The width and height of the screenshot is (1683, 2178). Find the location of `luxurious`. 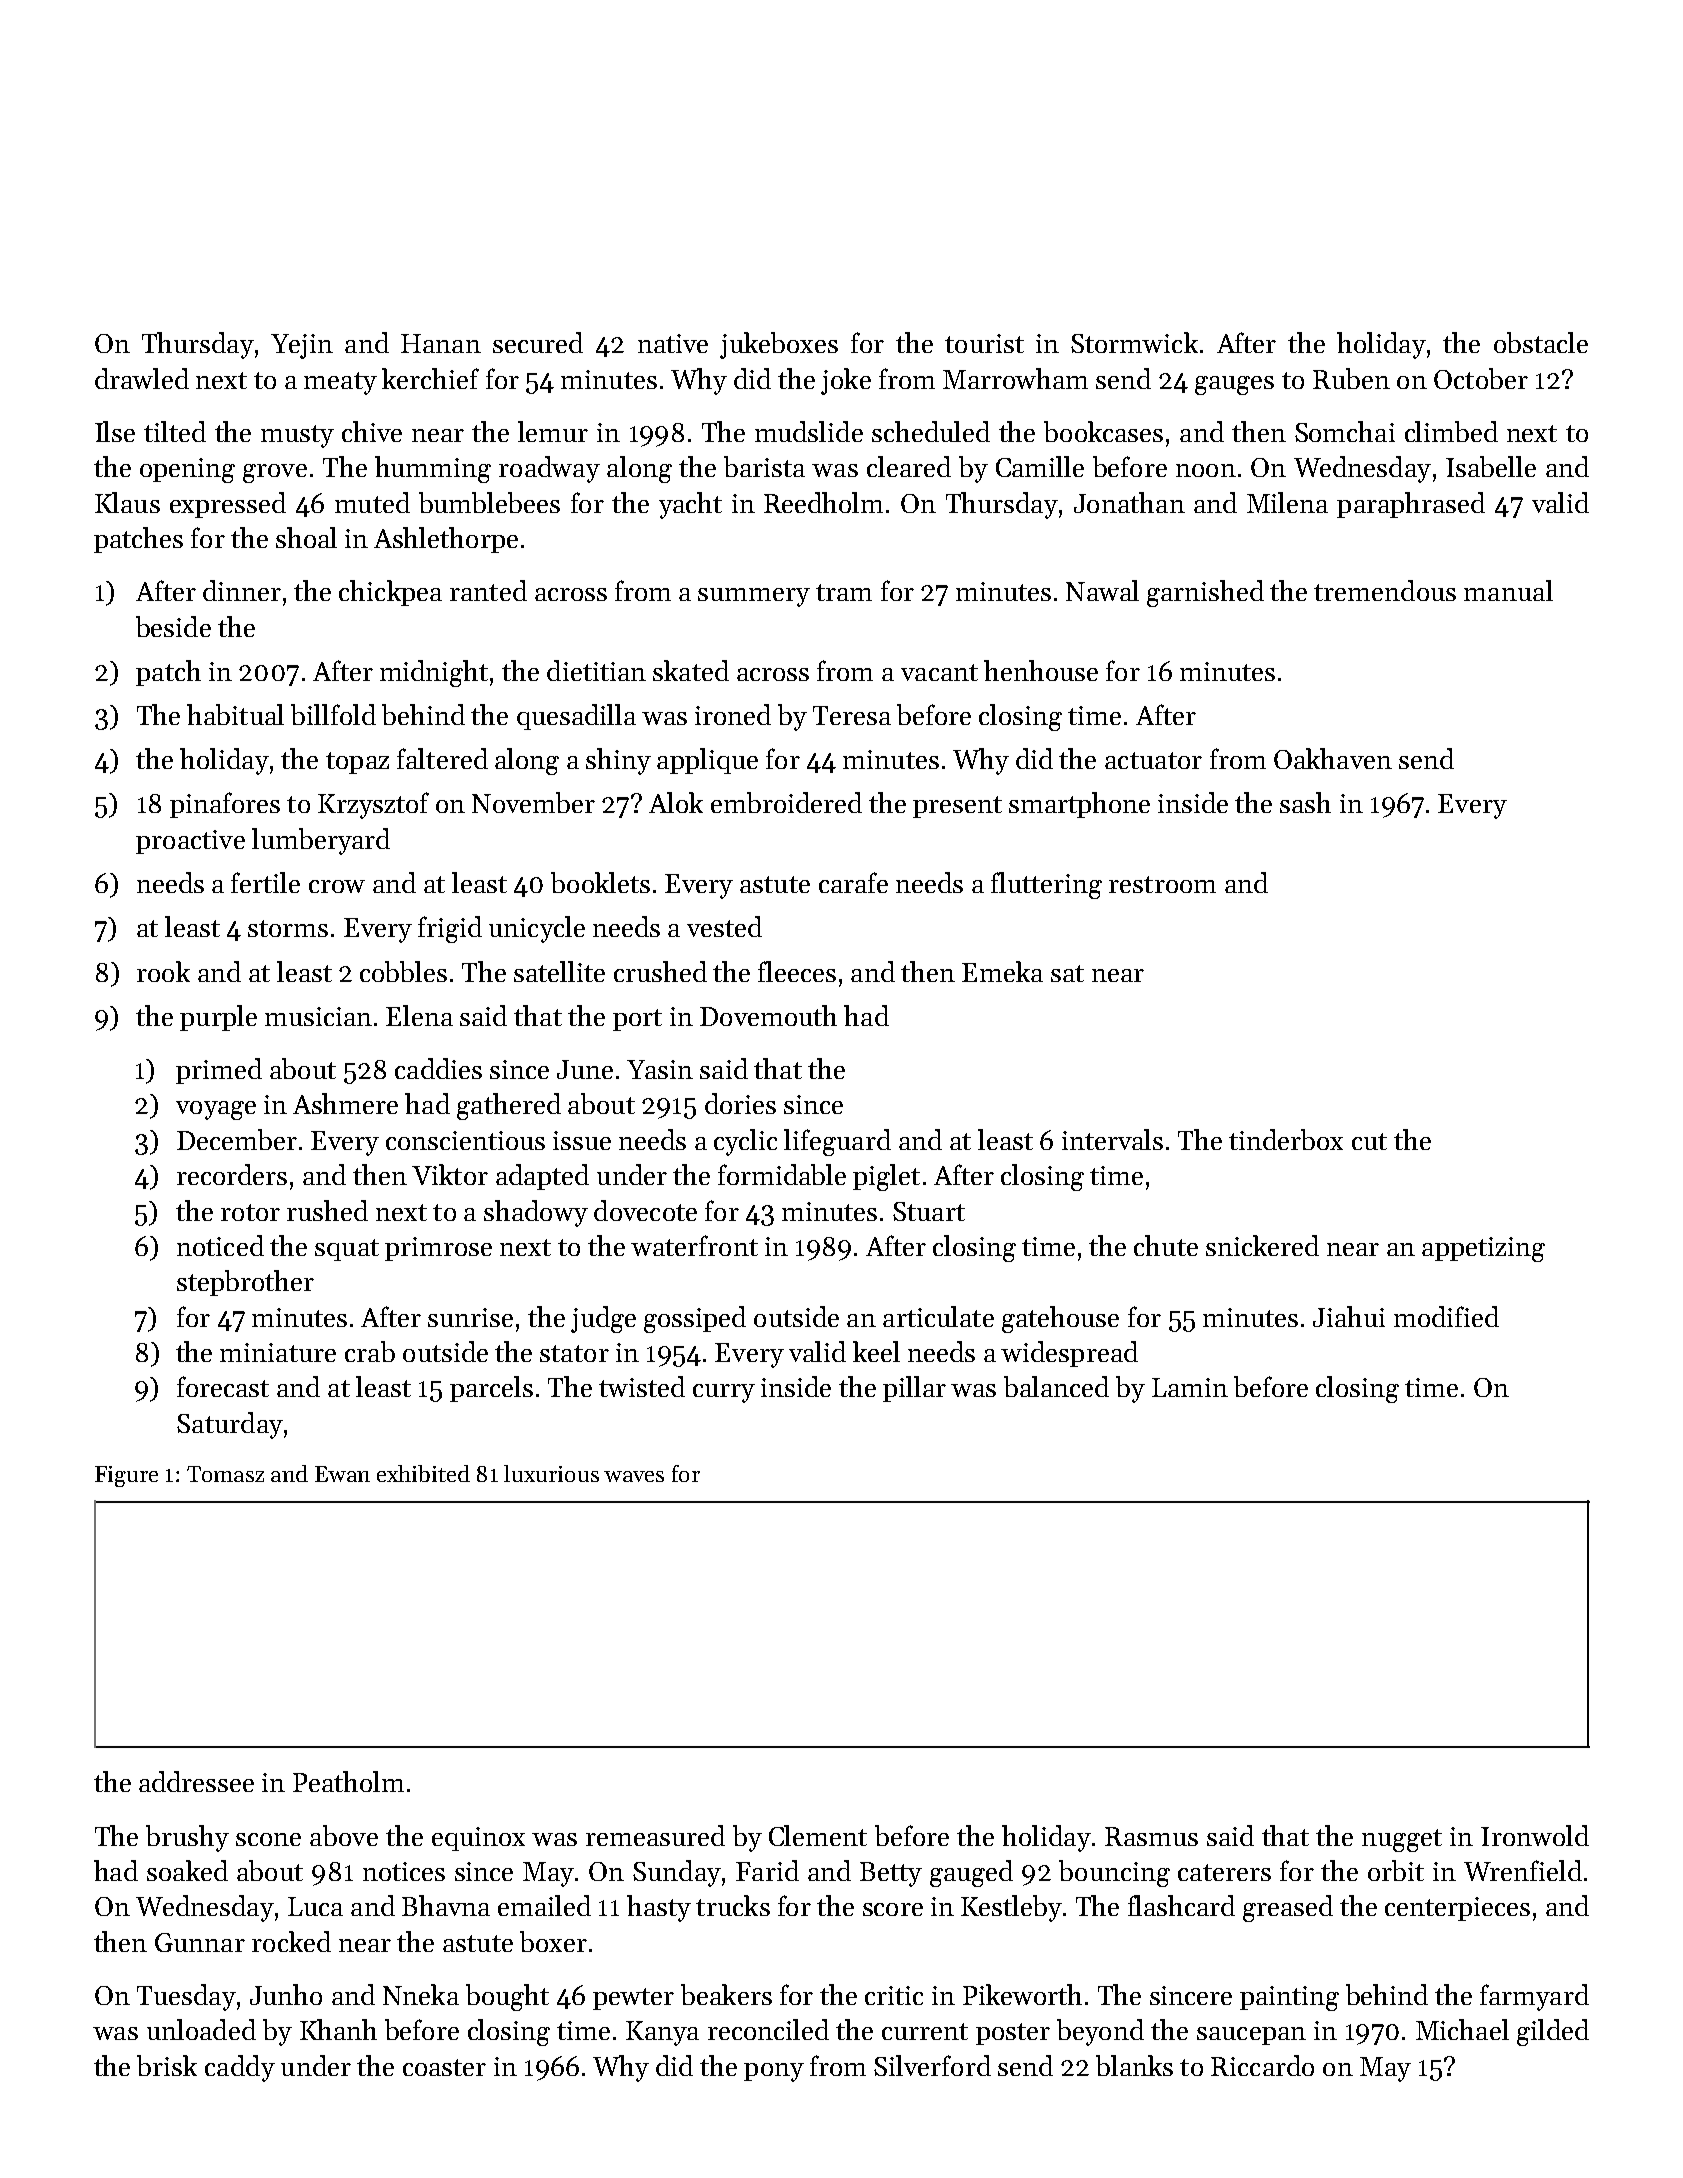

luxurious is located at coordinates (551, 1473).
